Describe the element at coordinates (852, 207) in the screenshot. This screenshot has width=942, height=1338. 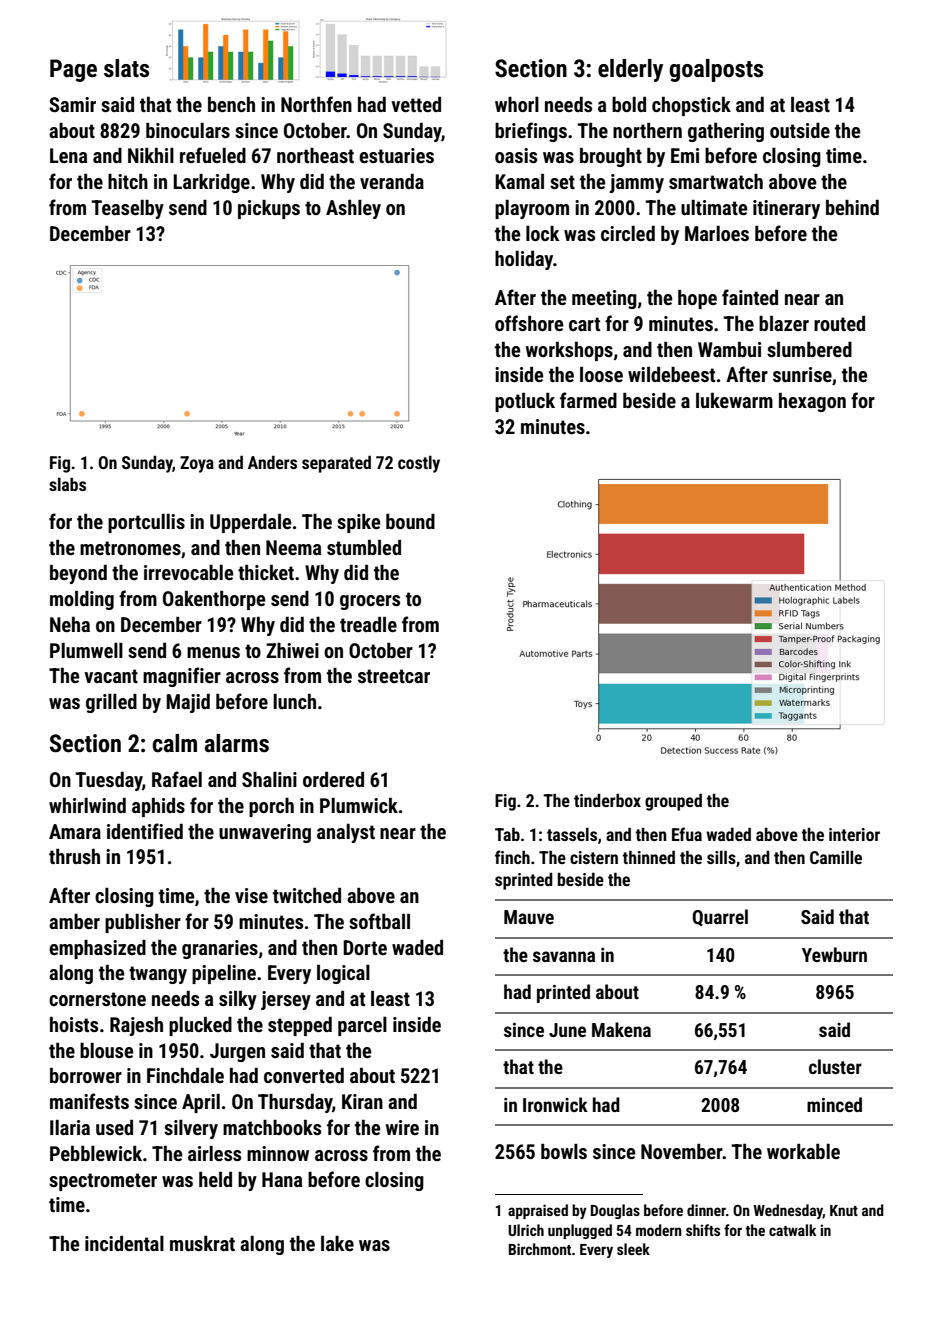
I see `behind` at that location.
